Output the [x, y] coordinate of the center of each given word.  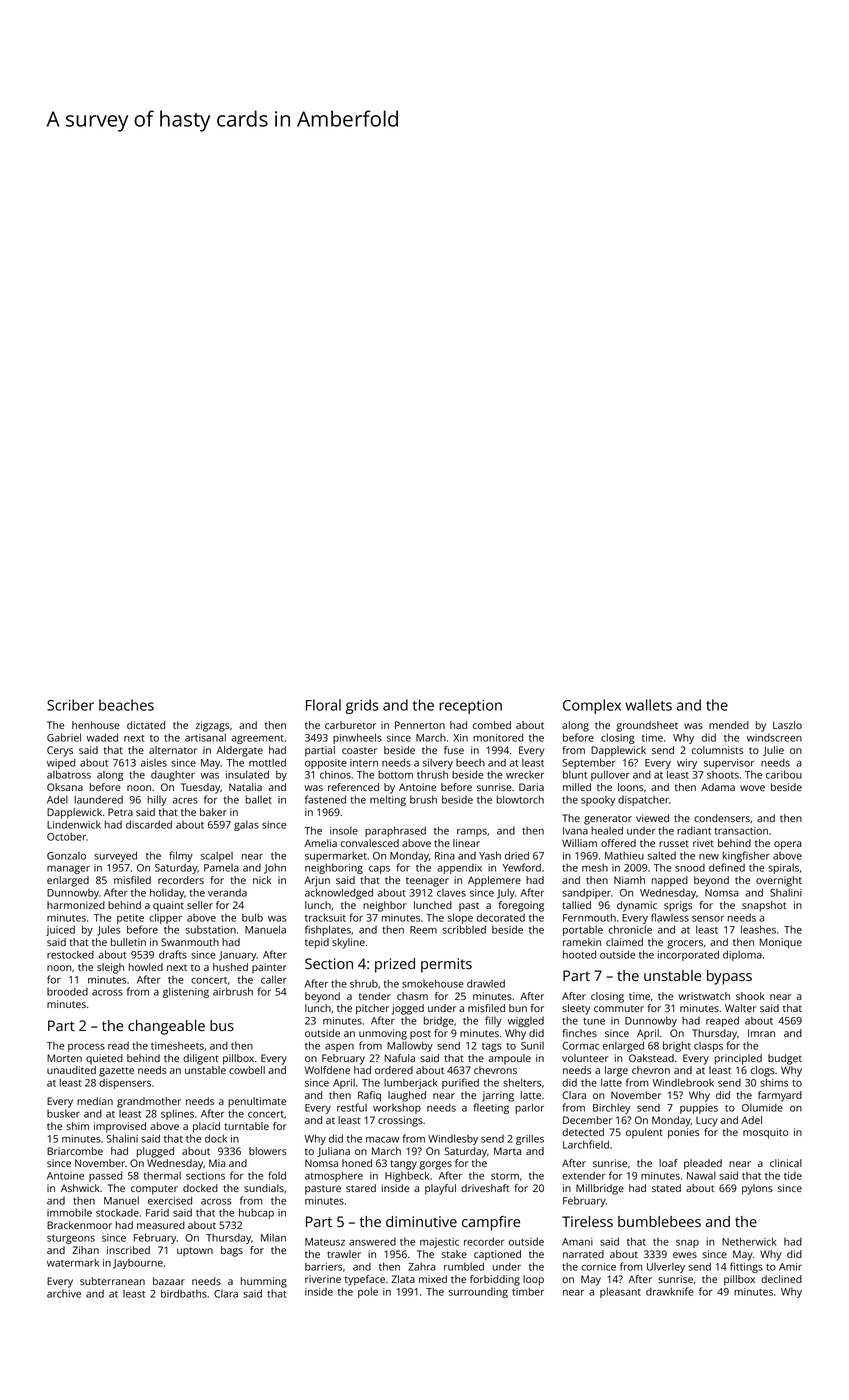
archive [64, 1294]
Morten [64, 1058]
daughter [173, 775]
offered [618, 843]
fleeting [491, 1108]
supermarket [336, 856]
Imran [761, 1033]
